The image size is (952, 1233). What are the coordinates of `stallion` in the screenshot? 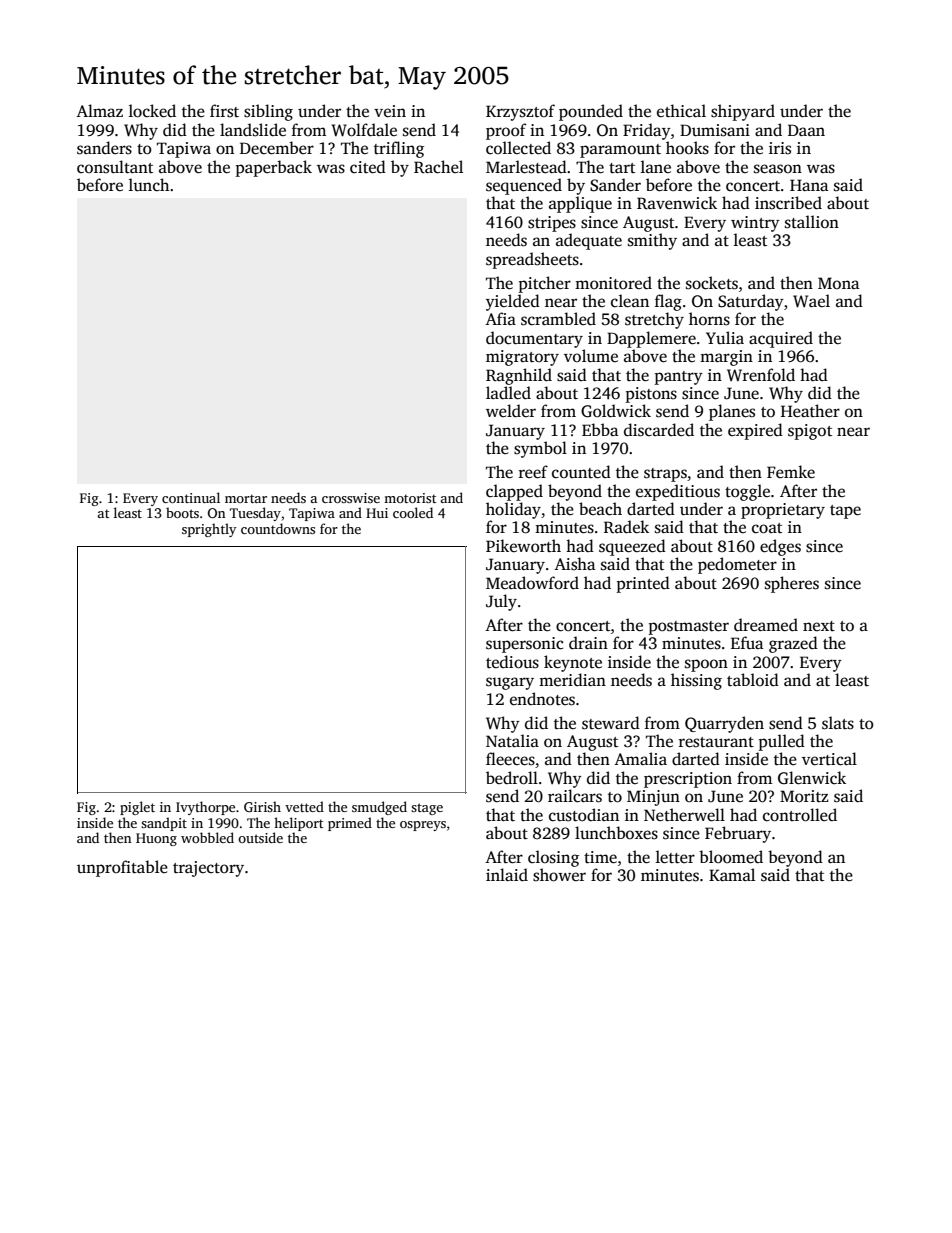 It's located at (812, 222).
